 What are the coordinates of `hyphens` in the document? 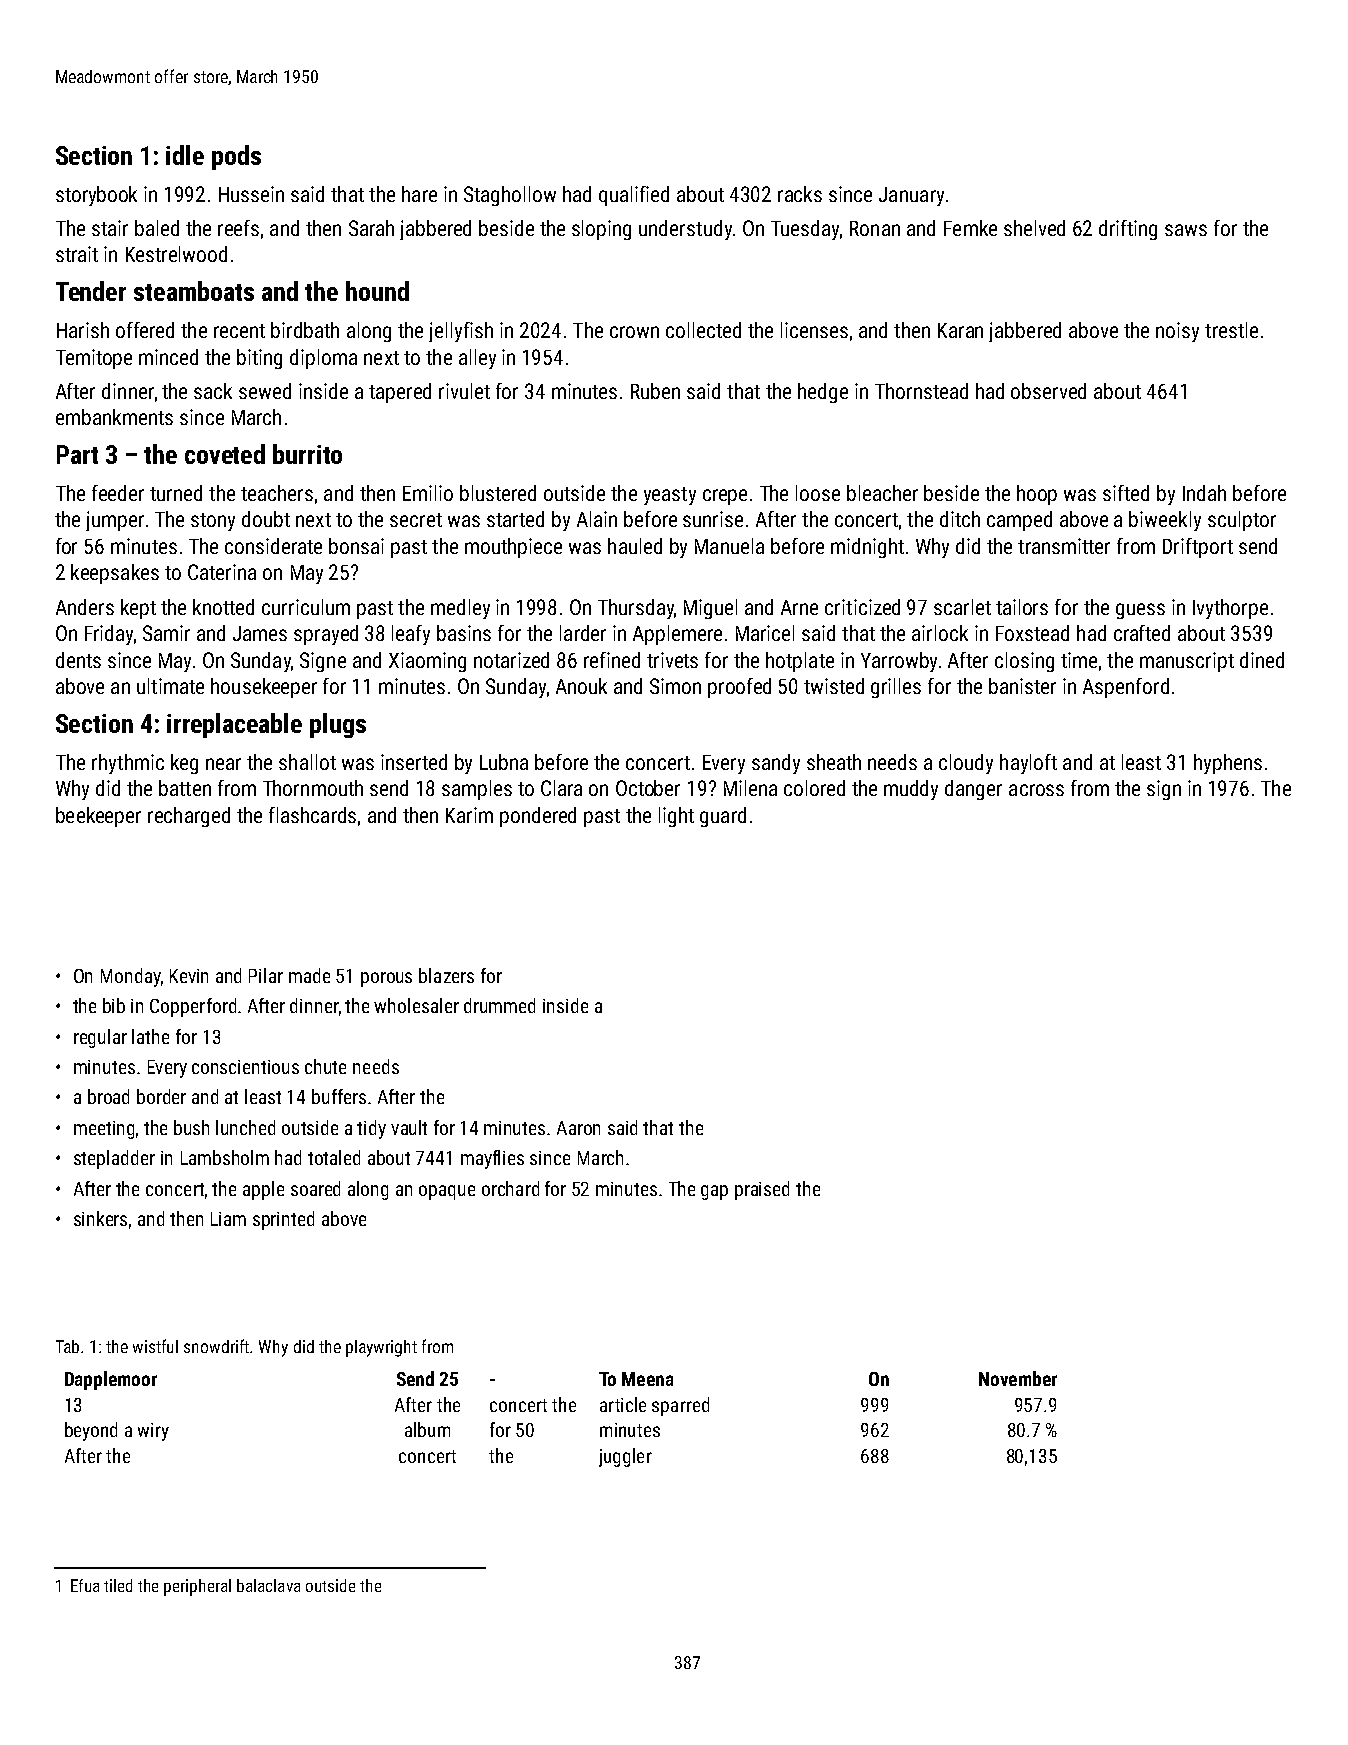 It's located at (1228, 764).
